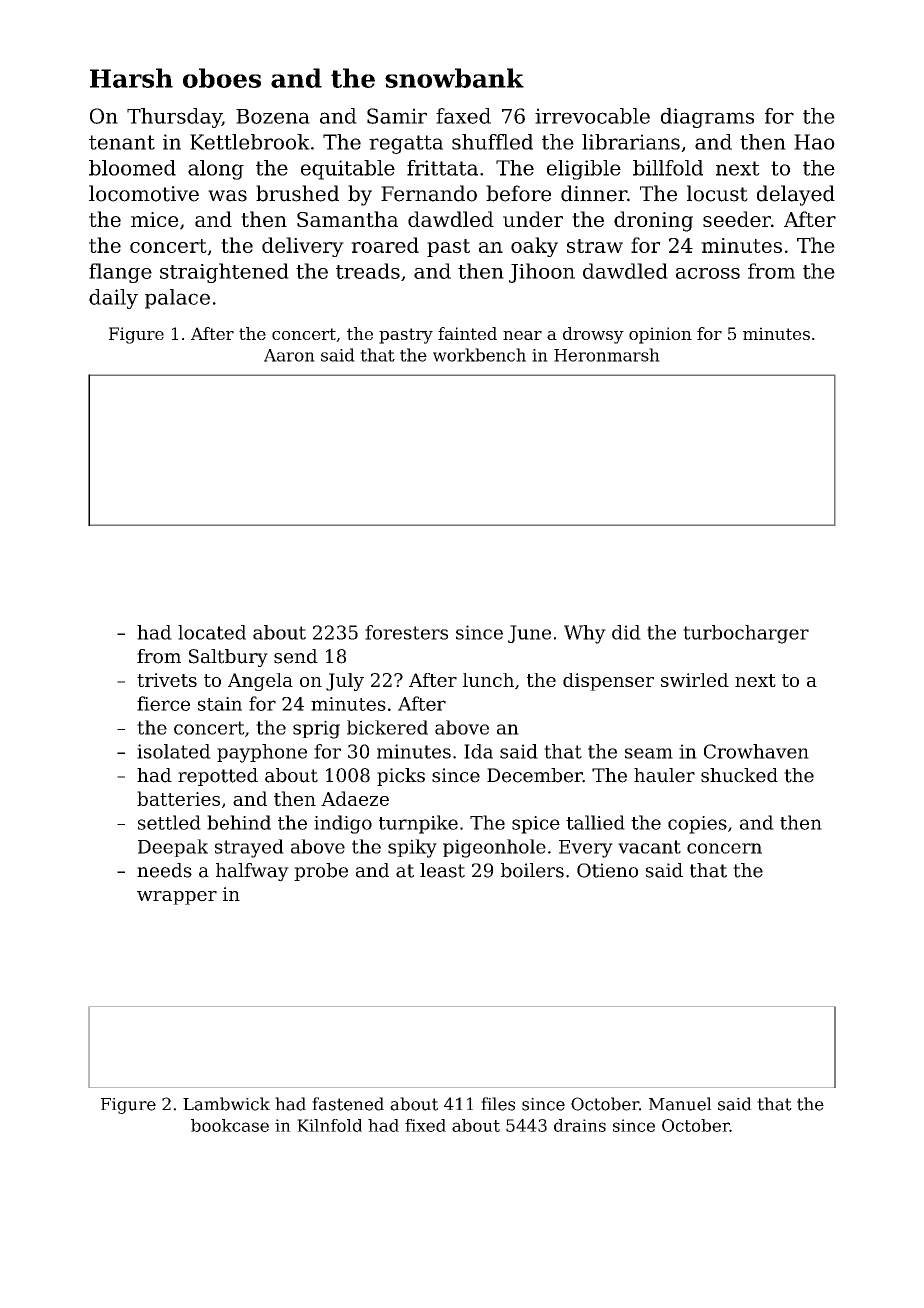 This page has width=924, height=1308. Describe the element at coordinates (212, 632) in the page. I see `located` at that location.
